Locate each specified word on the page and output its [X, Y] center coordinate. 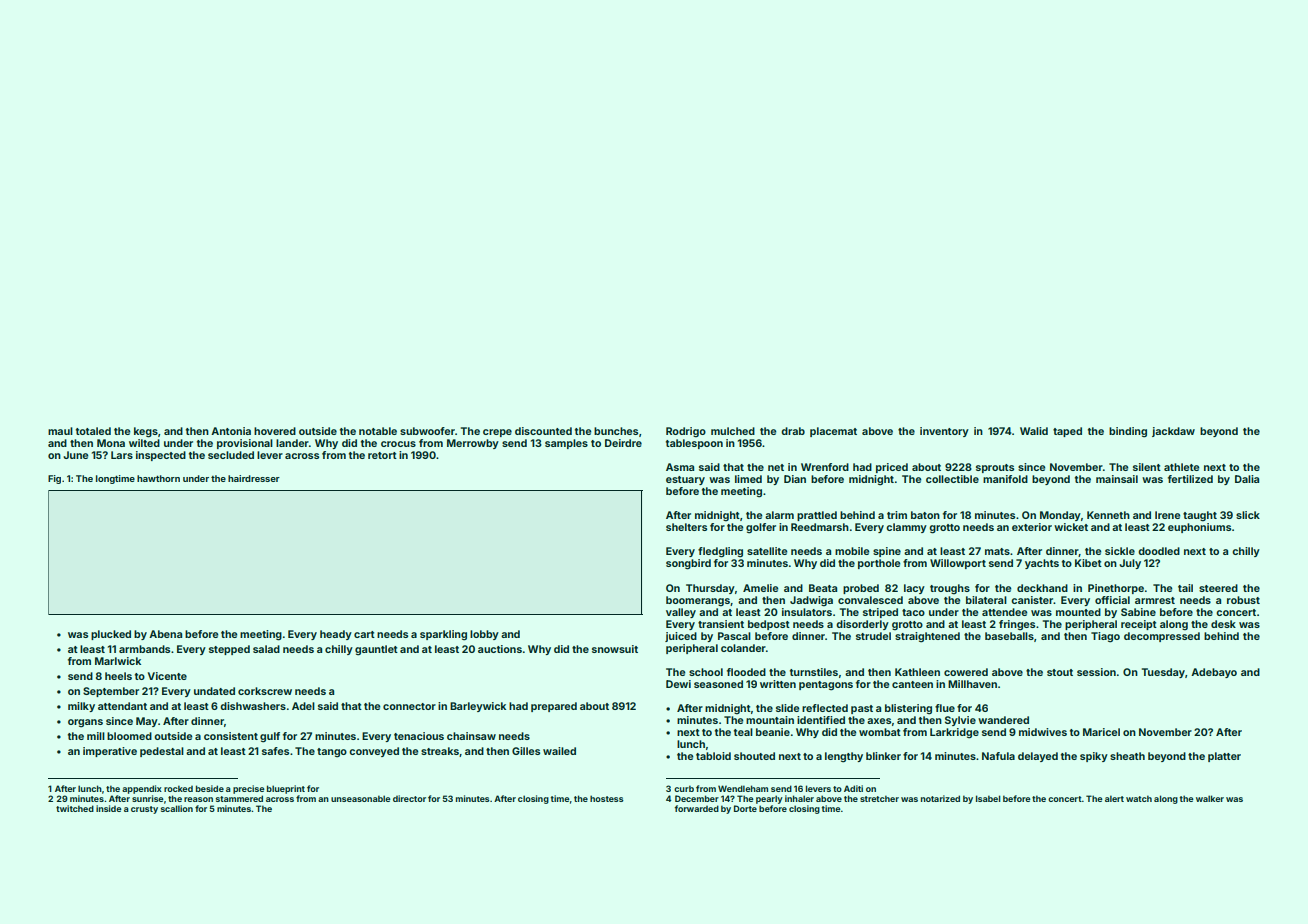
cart [364, 634]
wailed [559, 751]
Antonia [231, 431]
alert [1114, 798]
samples [566, 444]
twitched [75, 808]
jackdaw [1173, 432]
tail [1185, 588]
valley [681, 613]
